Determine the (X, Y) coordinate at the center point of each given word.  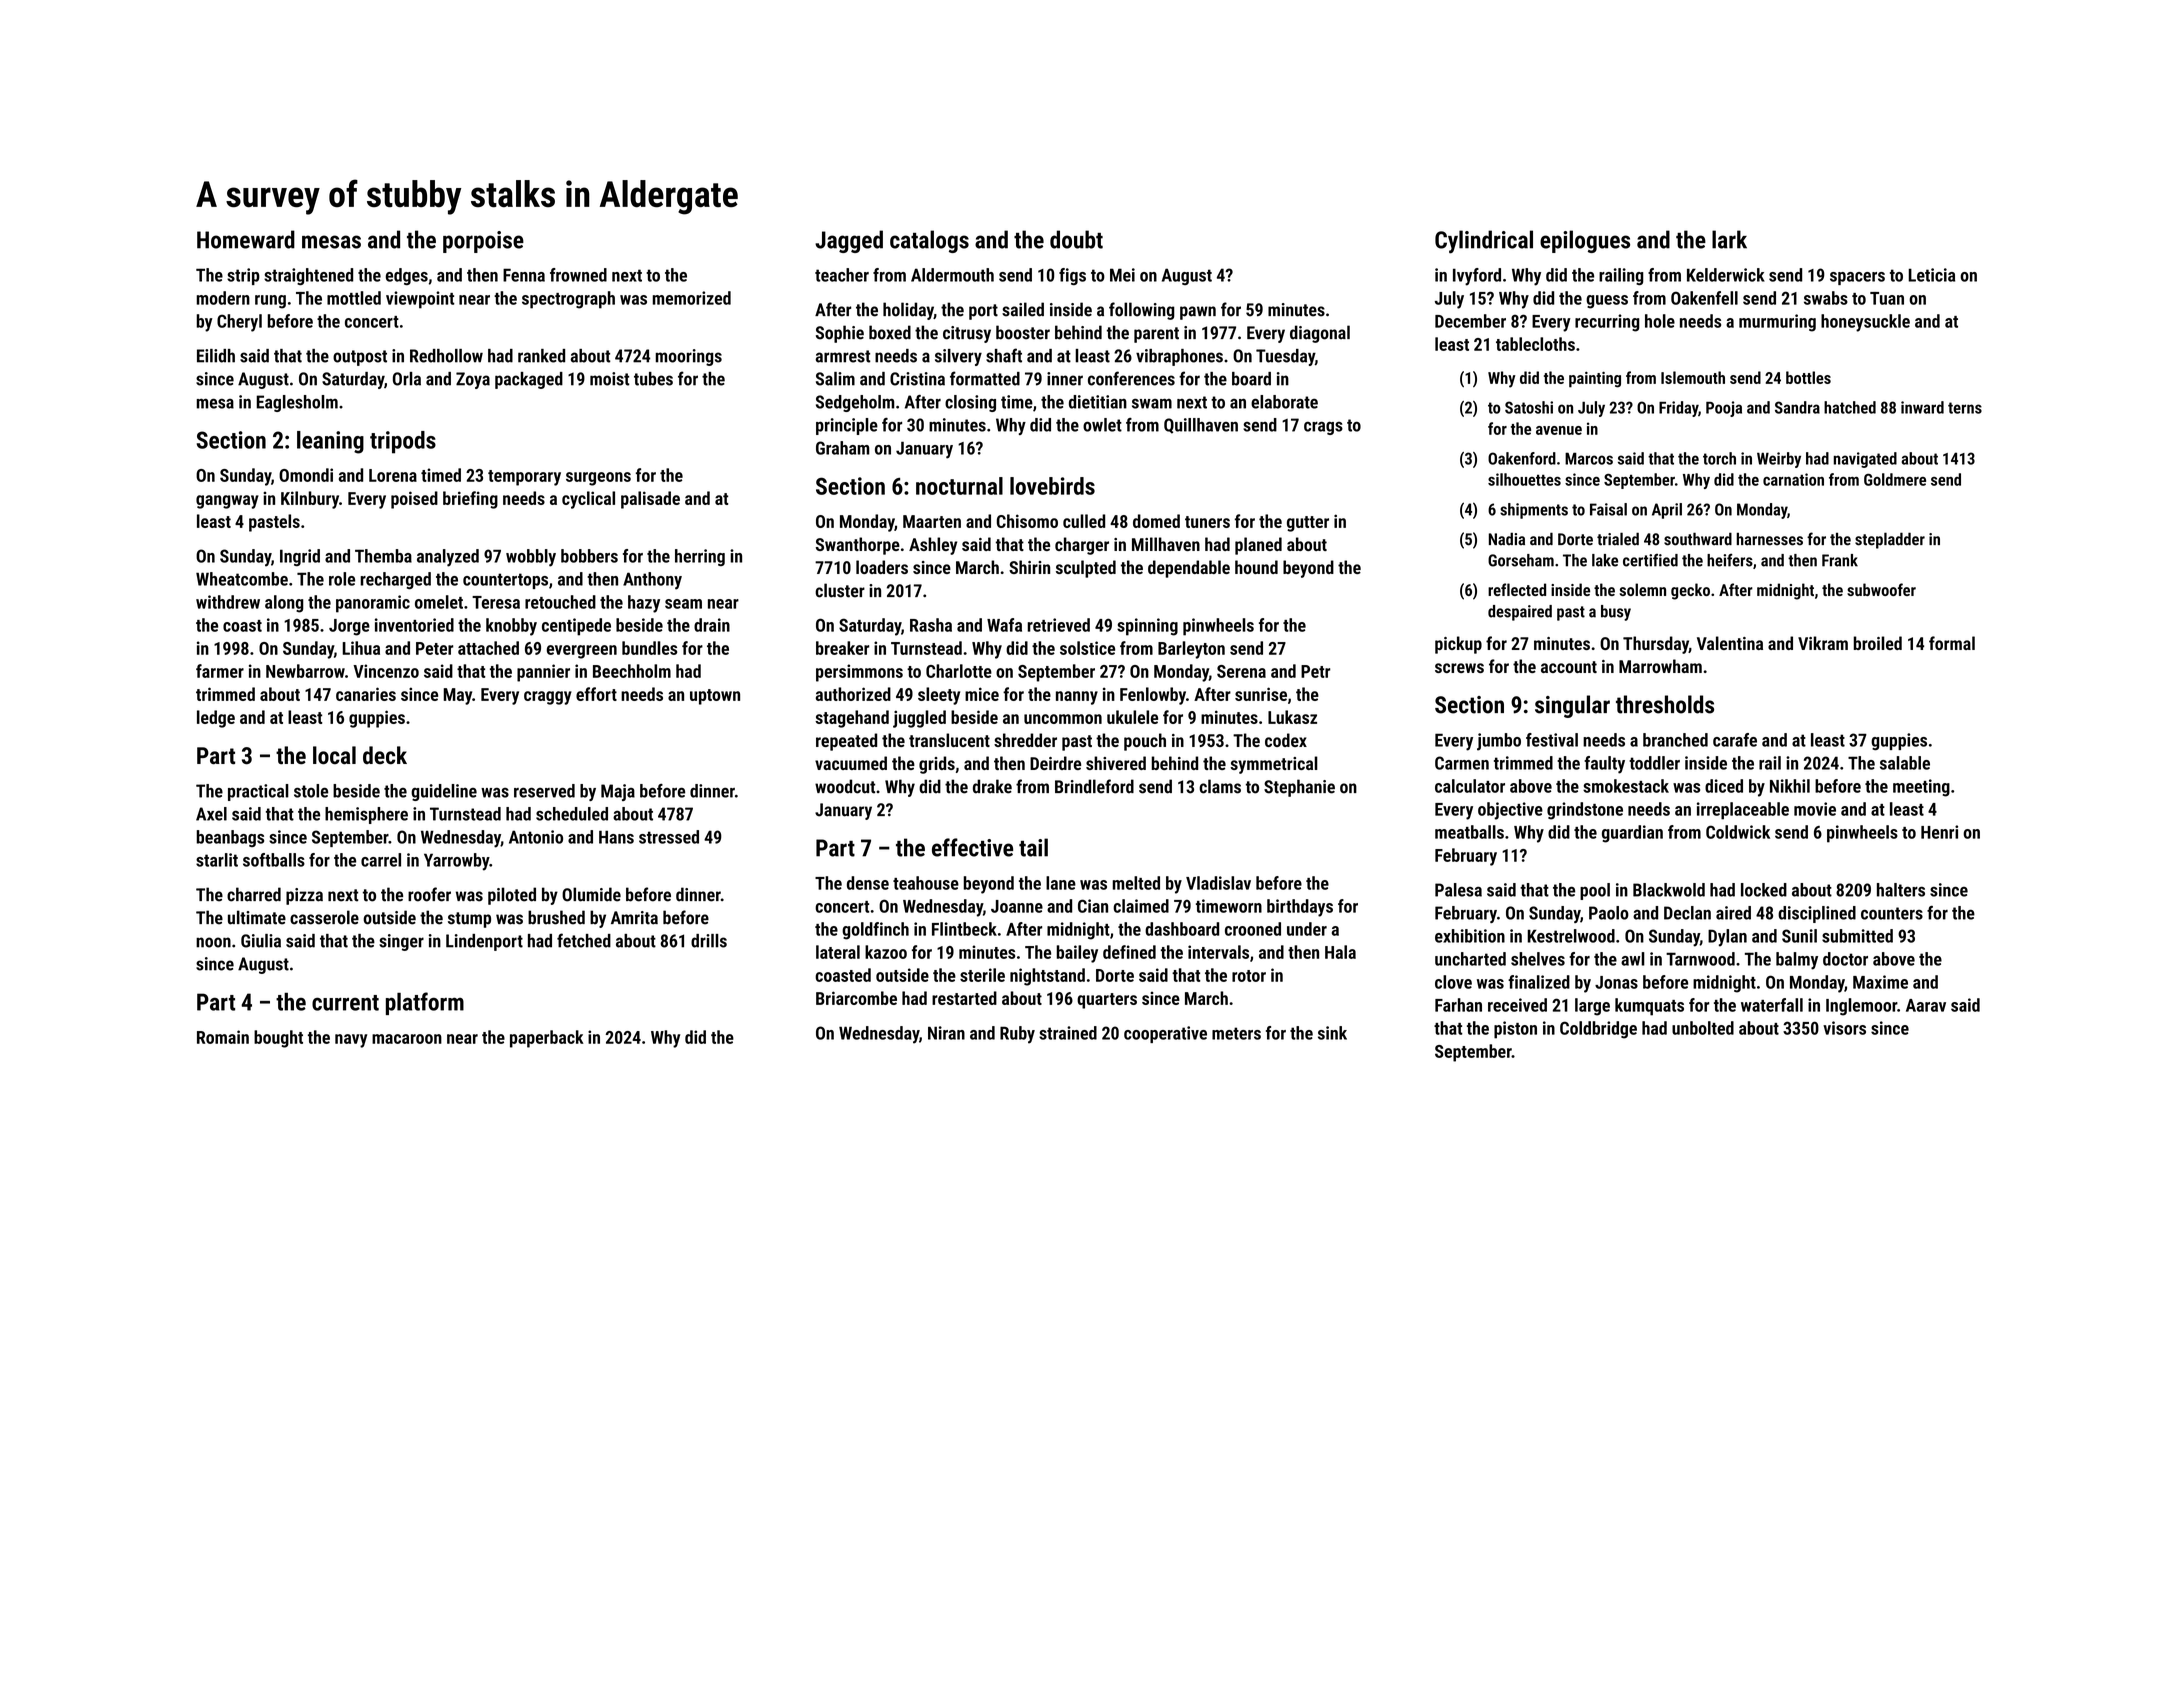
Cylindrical (1484, 242)
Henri (1939, 832)
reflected (1517, 589)
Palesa (1458, 890)
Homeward (246, 239)
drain (712, 625)
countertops (505, 581)
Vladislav (1218, 883)
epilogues (1585, 241)
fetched (584, 940)
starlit (217, 860)
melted (1136, 883)
